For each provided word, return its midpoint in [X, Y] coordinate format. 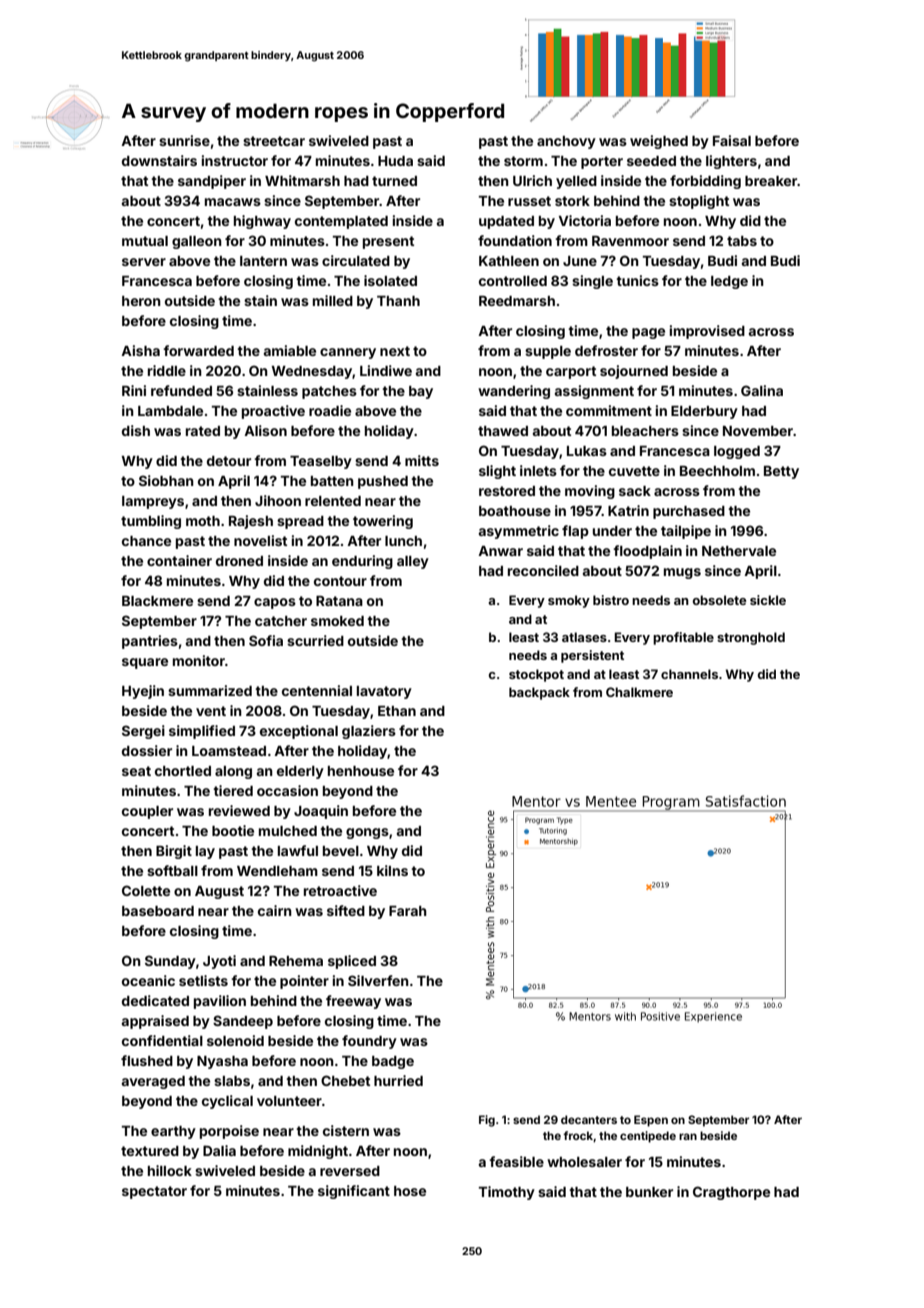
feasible [516, 1161]
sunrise [184, 140]
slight [497, 472]
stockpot [536, 675]
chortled [183, 771]
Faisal [732, 140]
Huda [395, 161]
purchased [689, 512]
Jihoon [278, 500]
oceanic [148, 980]
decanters [589, 1119]
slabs [232, 1081]
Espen [651, 1121]
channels [689, 674]
